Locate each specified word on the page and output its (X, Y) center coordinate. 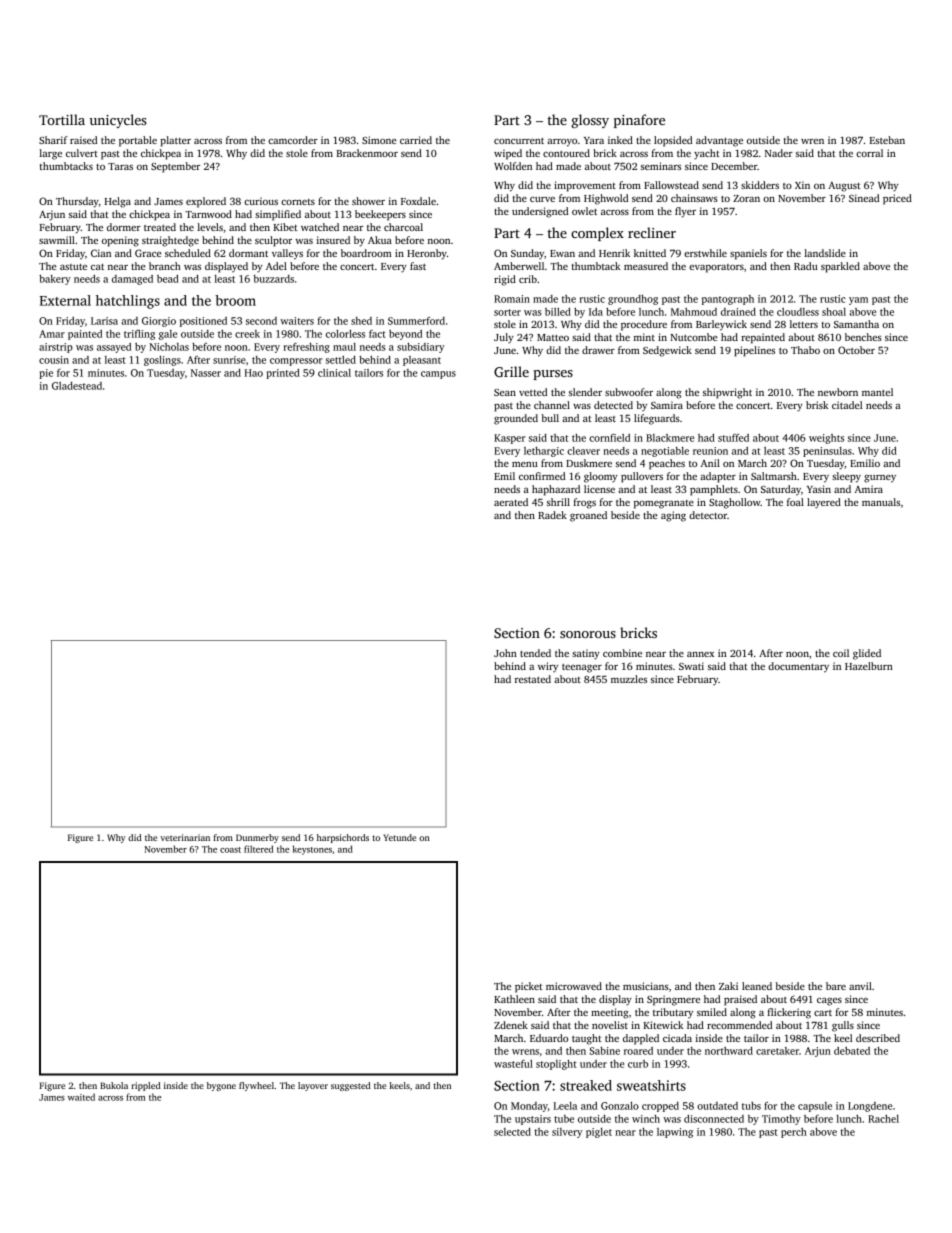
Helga (118, 202)
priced (897, 199)
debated (852, 1051)
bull (550, 418)
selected (512, 1132)
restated (533, 679)
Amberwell (519, 266)
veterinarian (185, 837)
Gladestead (77, 386)
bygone (221, 1086)
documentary (798, 667)
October (856, 350)
